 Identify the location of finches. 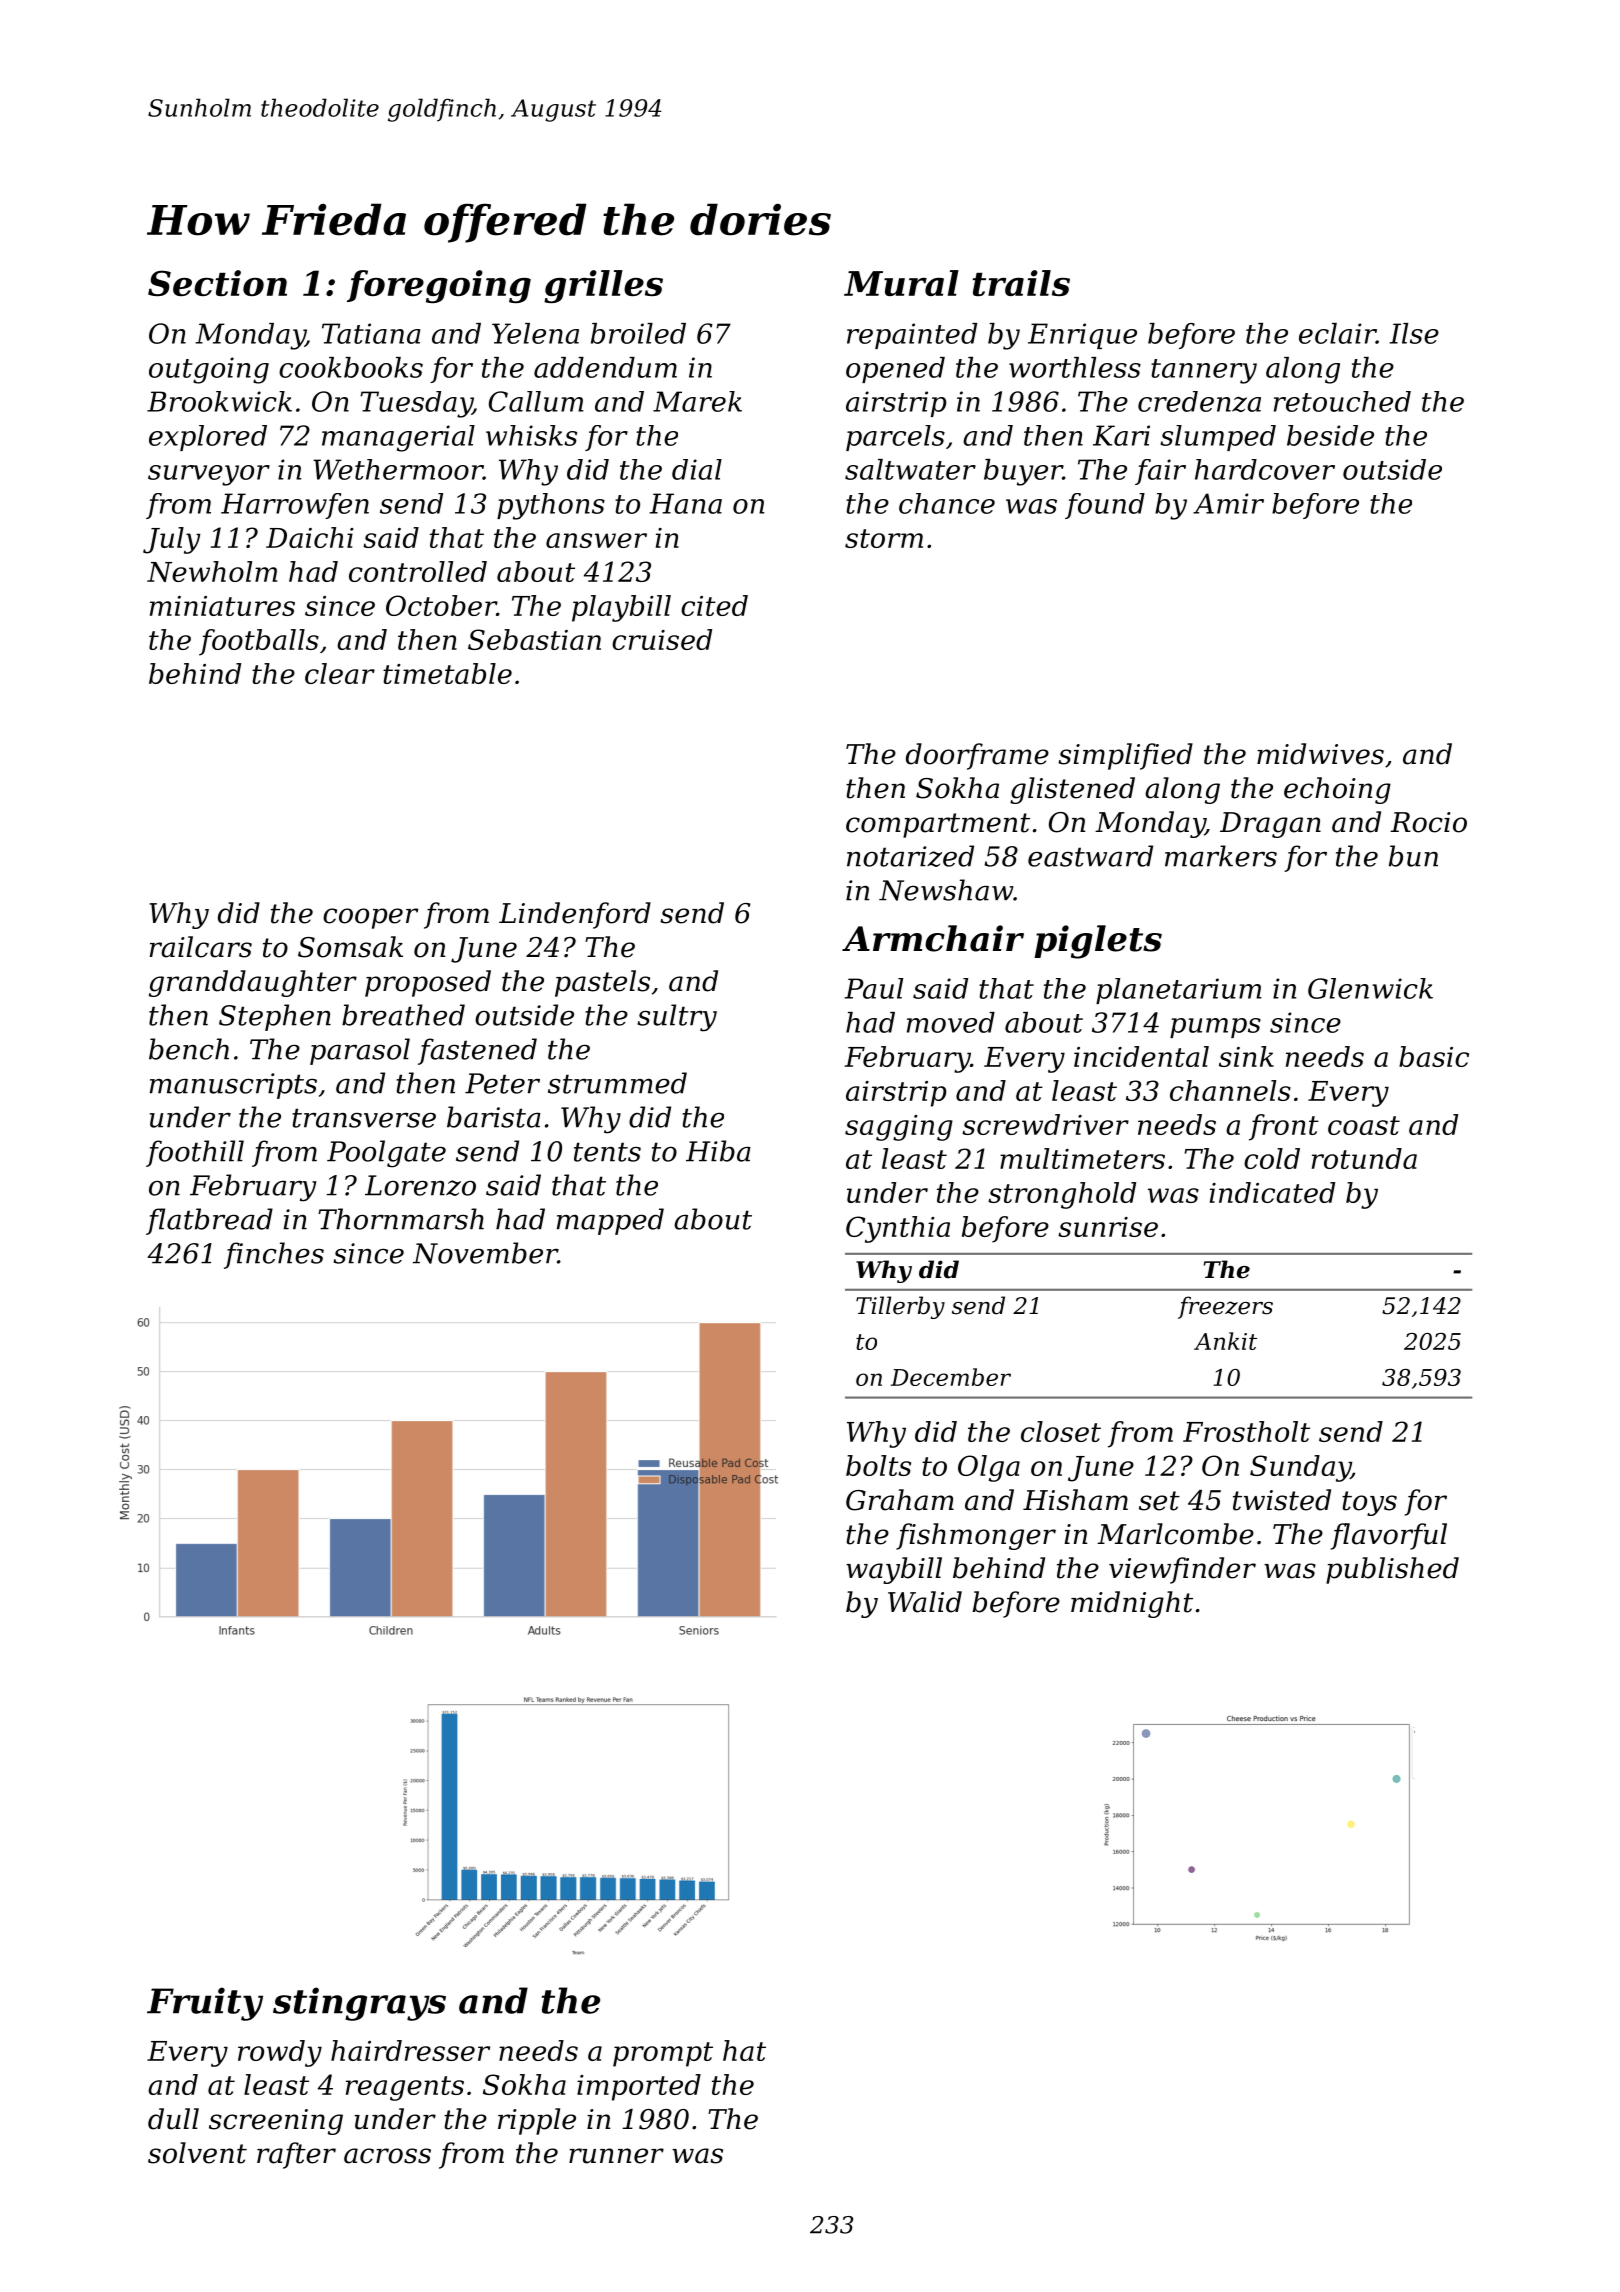
(274, 1255).
